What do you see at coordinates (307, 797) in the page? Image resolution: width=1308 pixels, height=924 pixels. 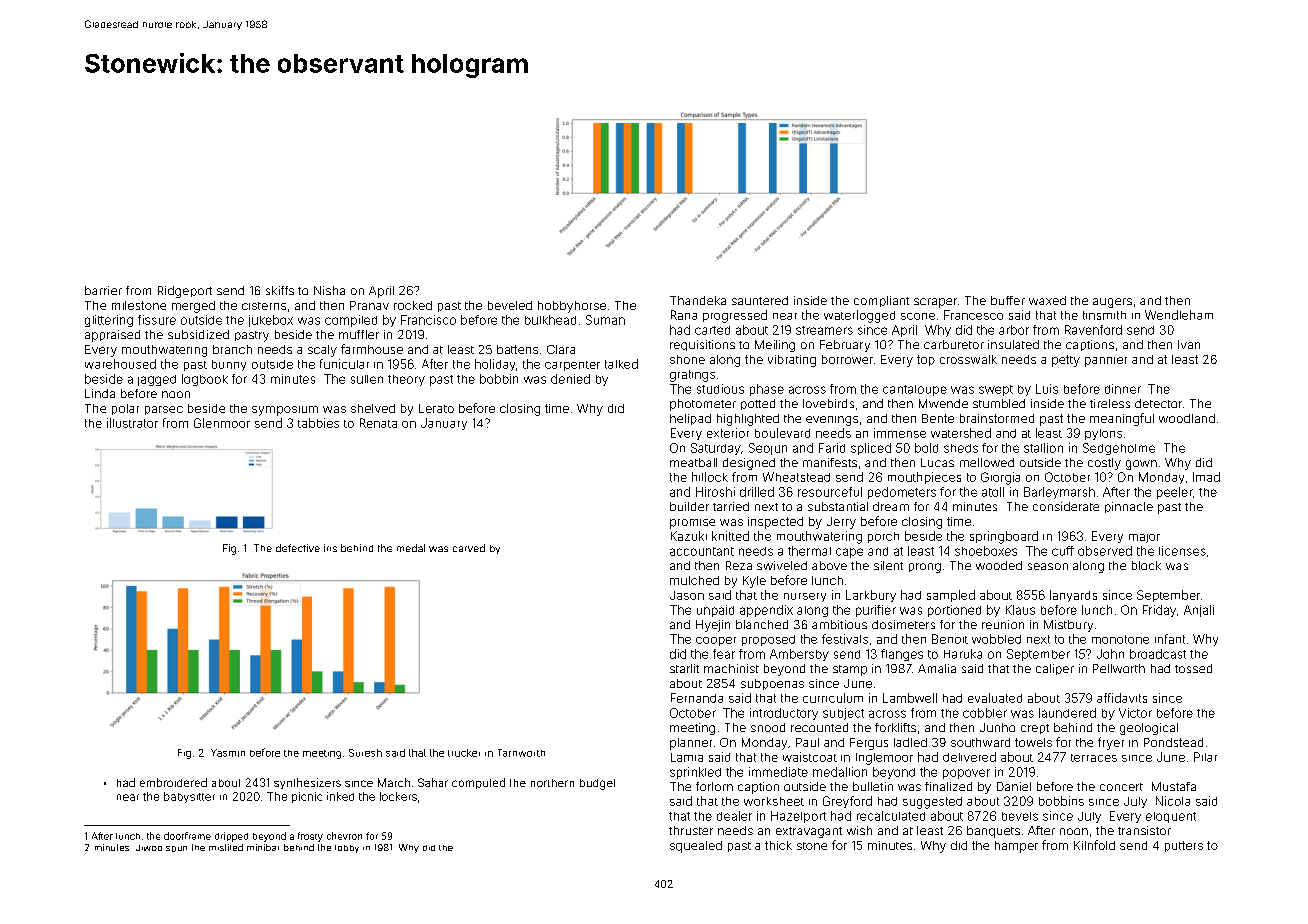 I see `picnic` at bounding box center [307, 797].
